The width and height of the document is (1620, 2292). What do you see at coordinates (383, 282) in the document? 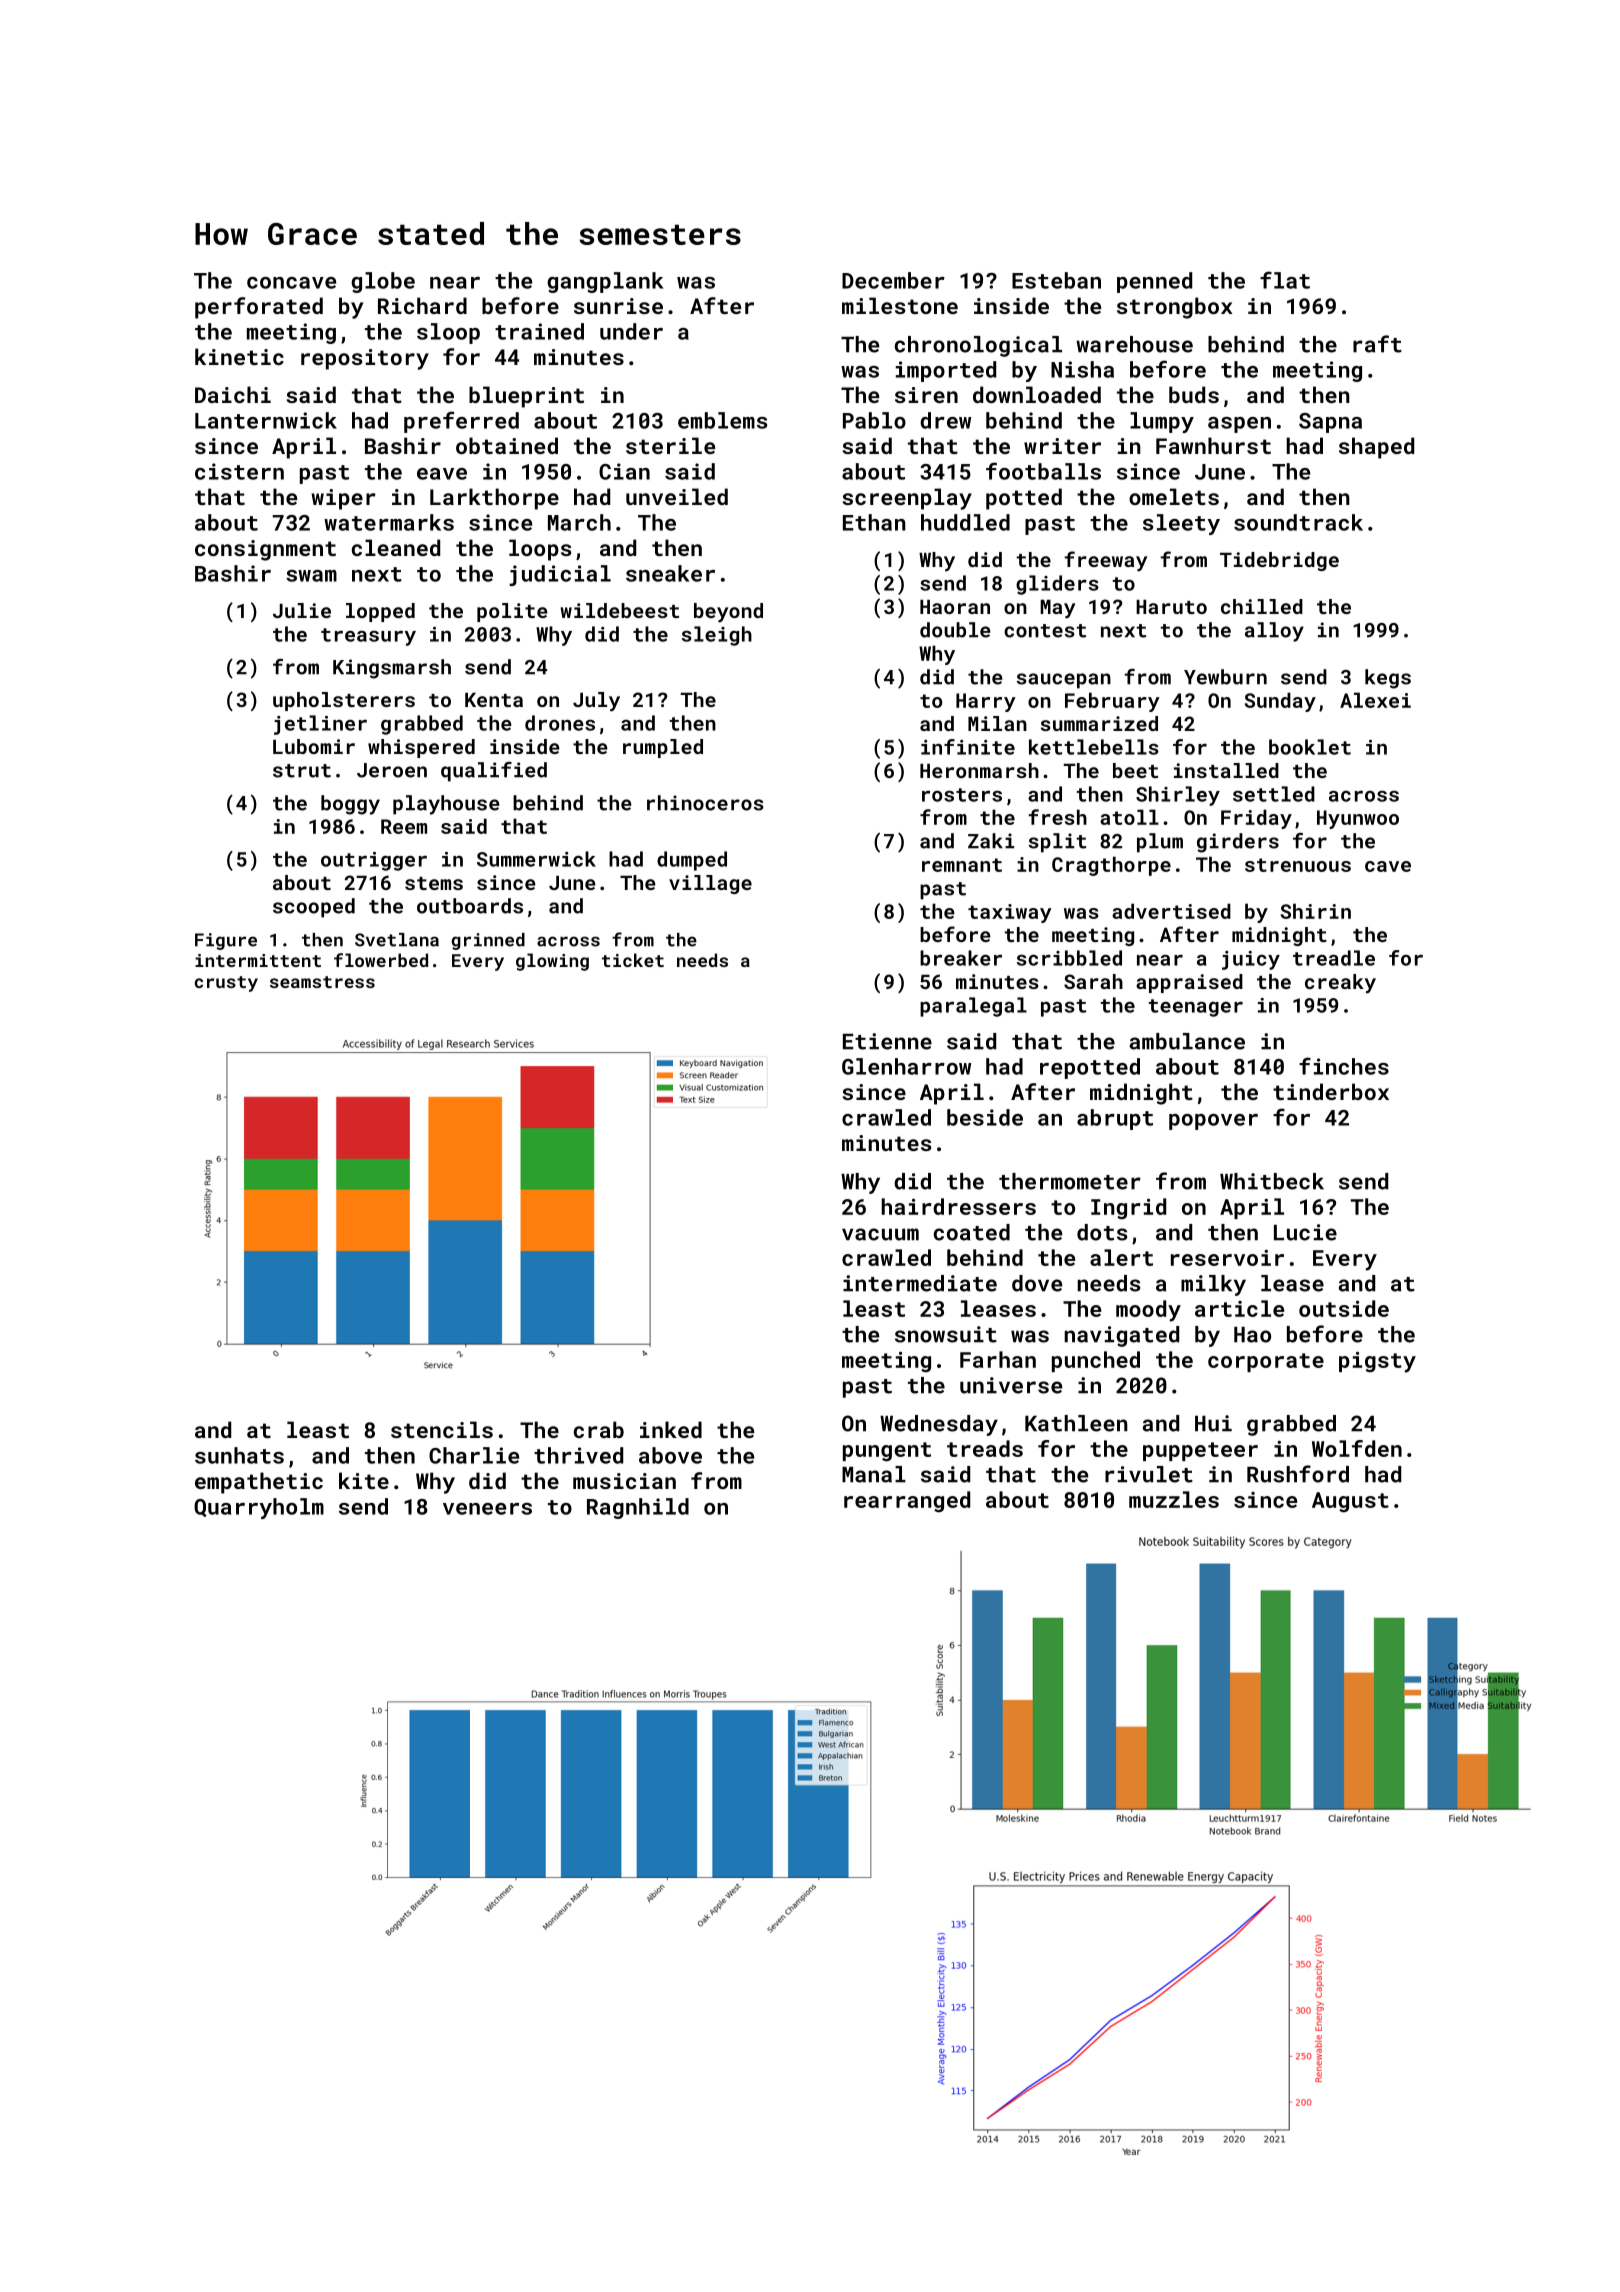
I see `globe` at bounding box center [383, 282].
